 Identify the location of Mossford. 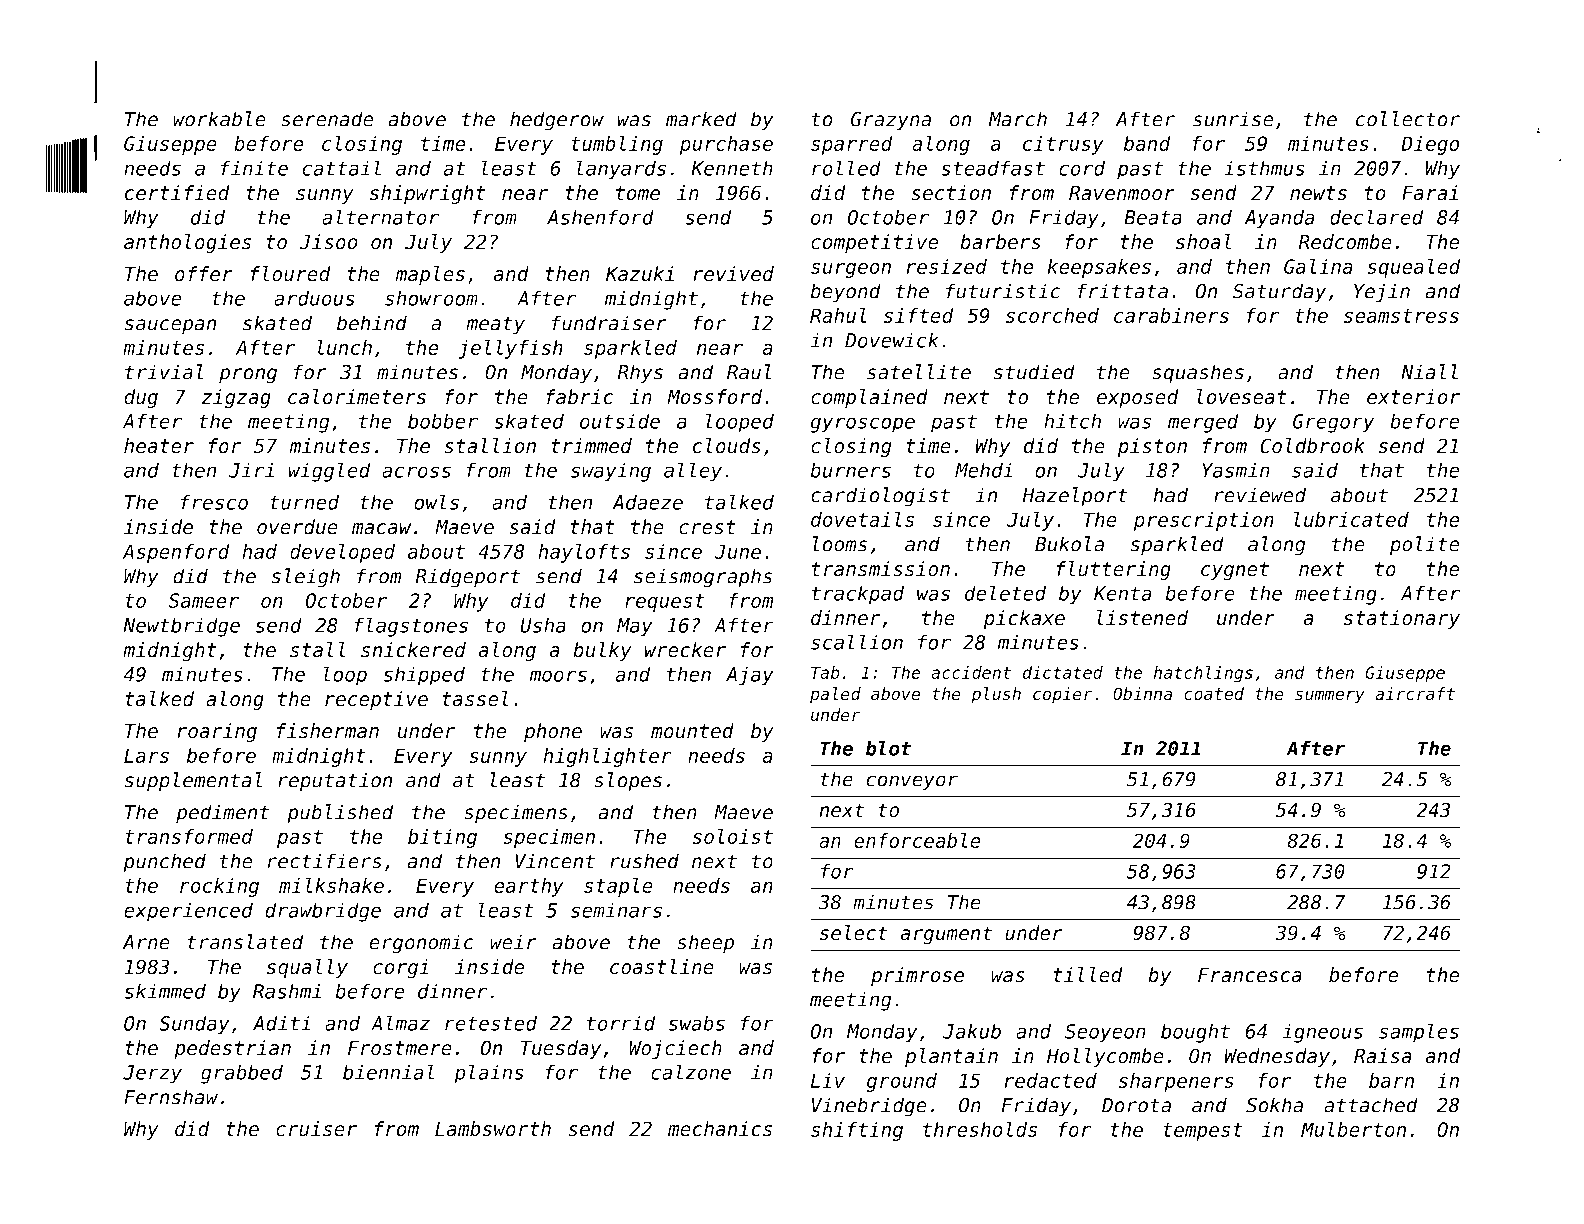
(714, 397).
